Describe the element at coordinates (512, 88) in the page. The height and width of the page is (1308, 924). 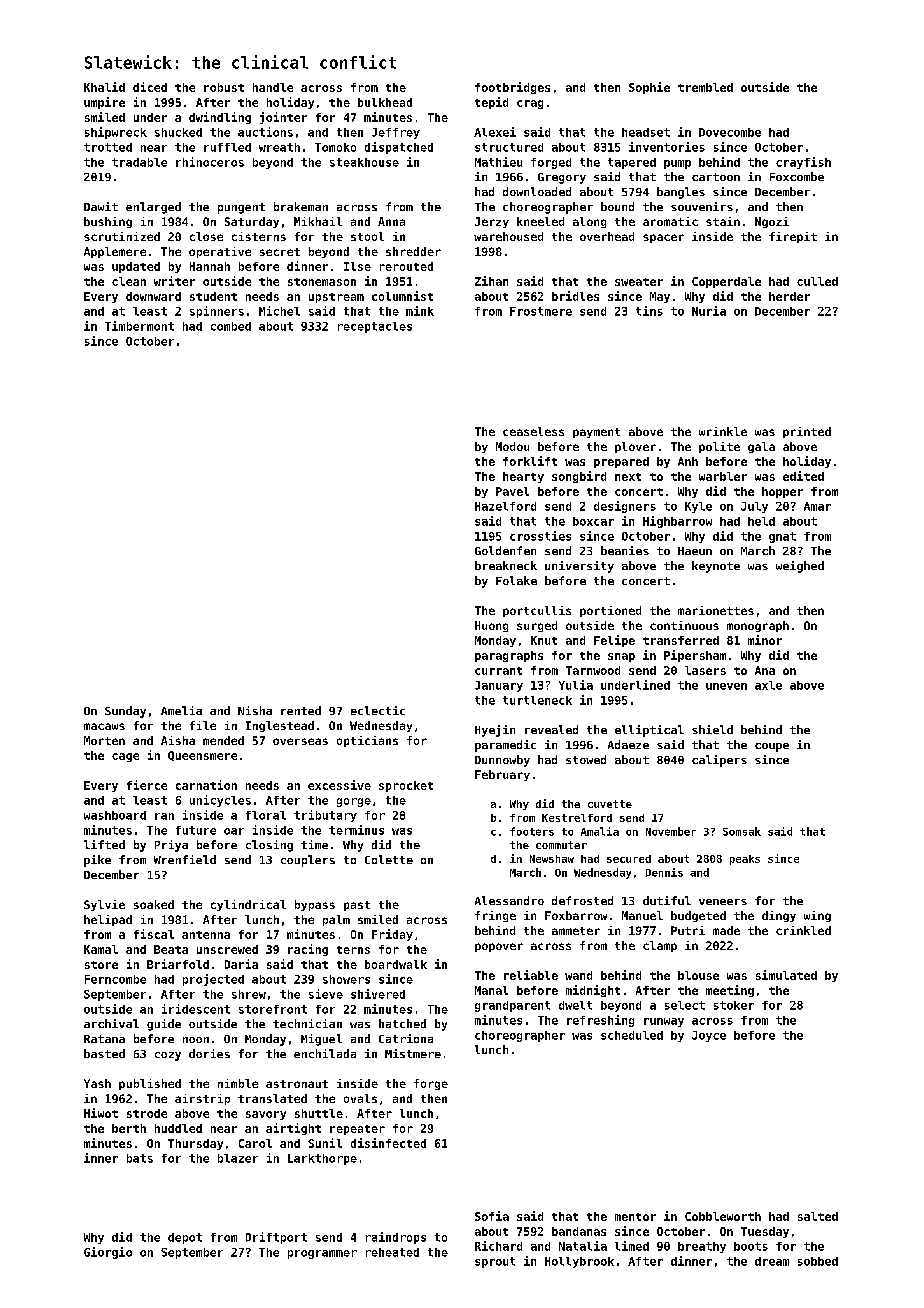
I see `footbridges` at that location.
